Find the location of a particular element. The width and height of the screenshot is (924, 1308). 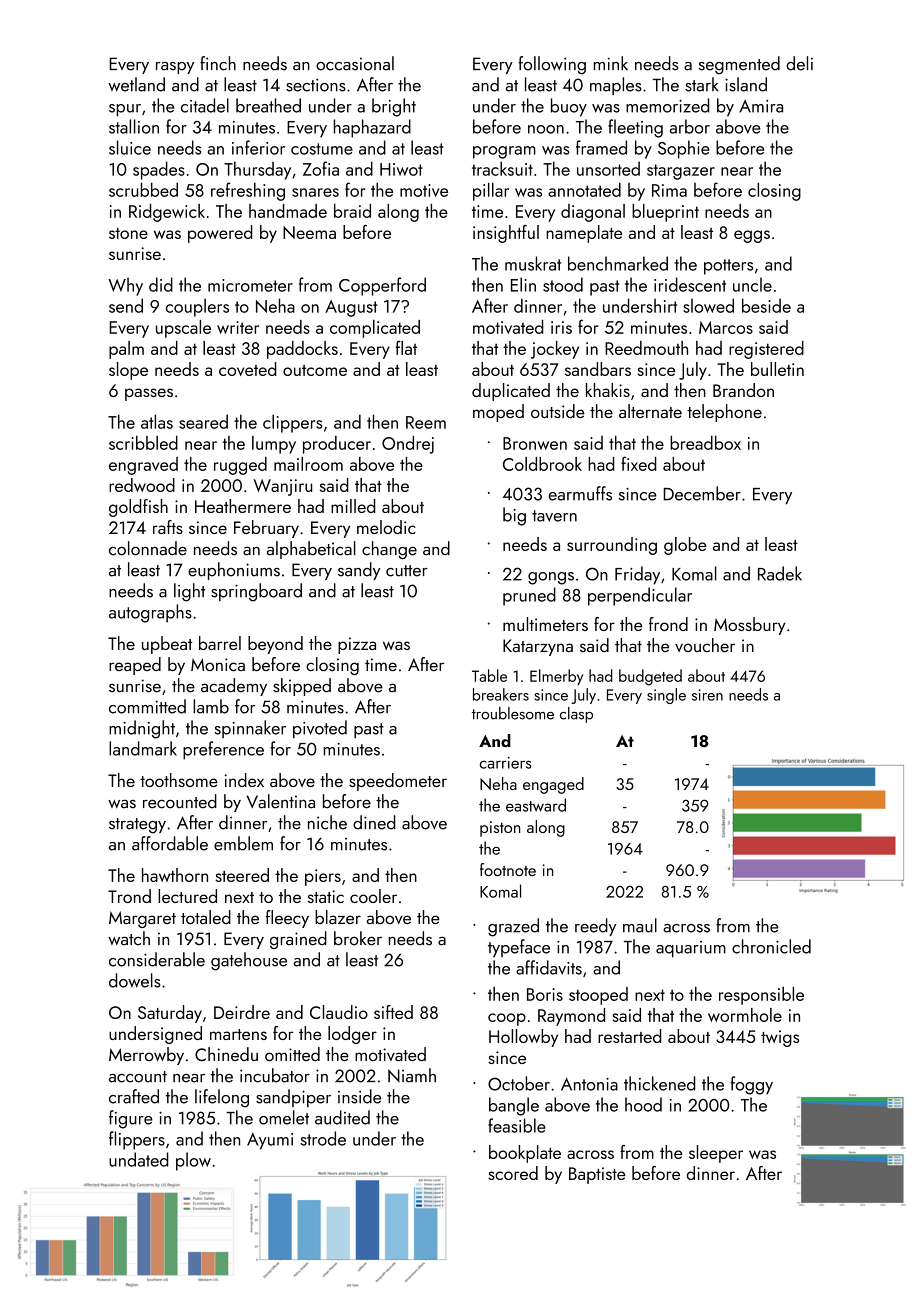

foggy is located at coordinates (752, 1085).
